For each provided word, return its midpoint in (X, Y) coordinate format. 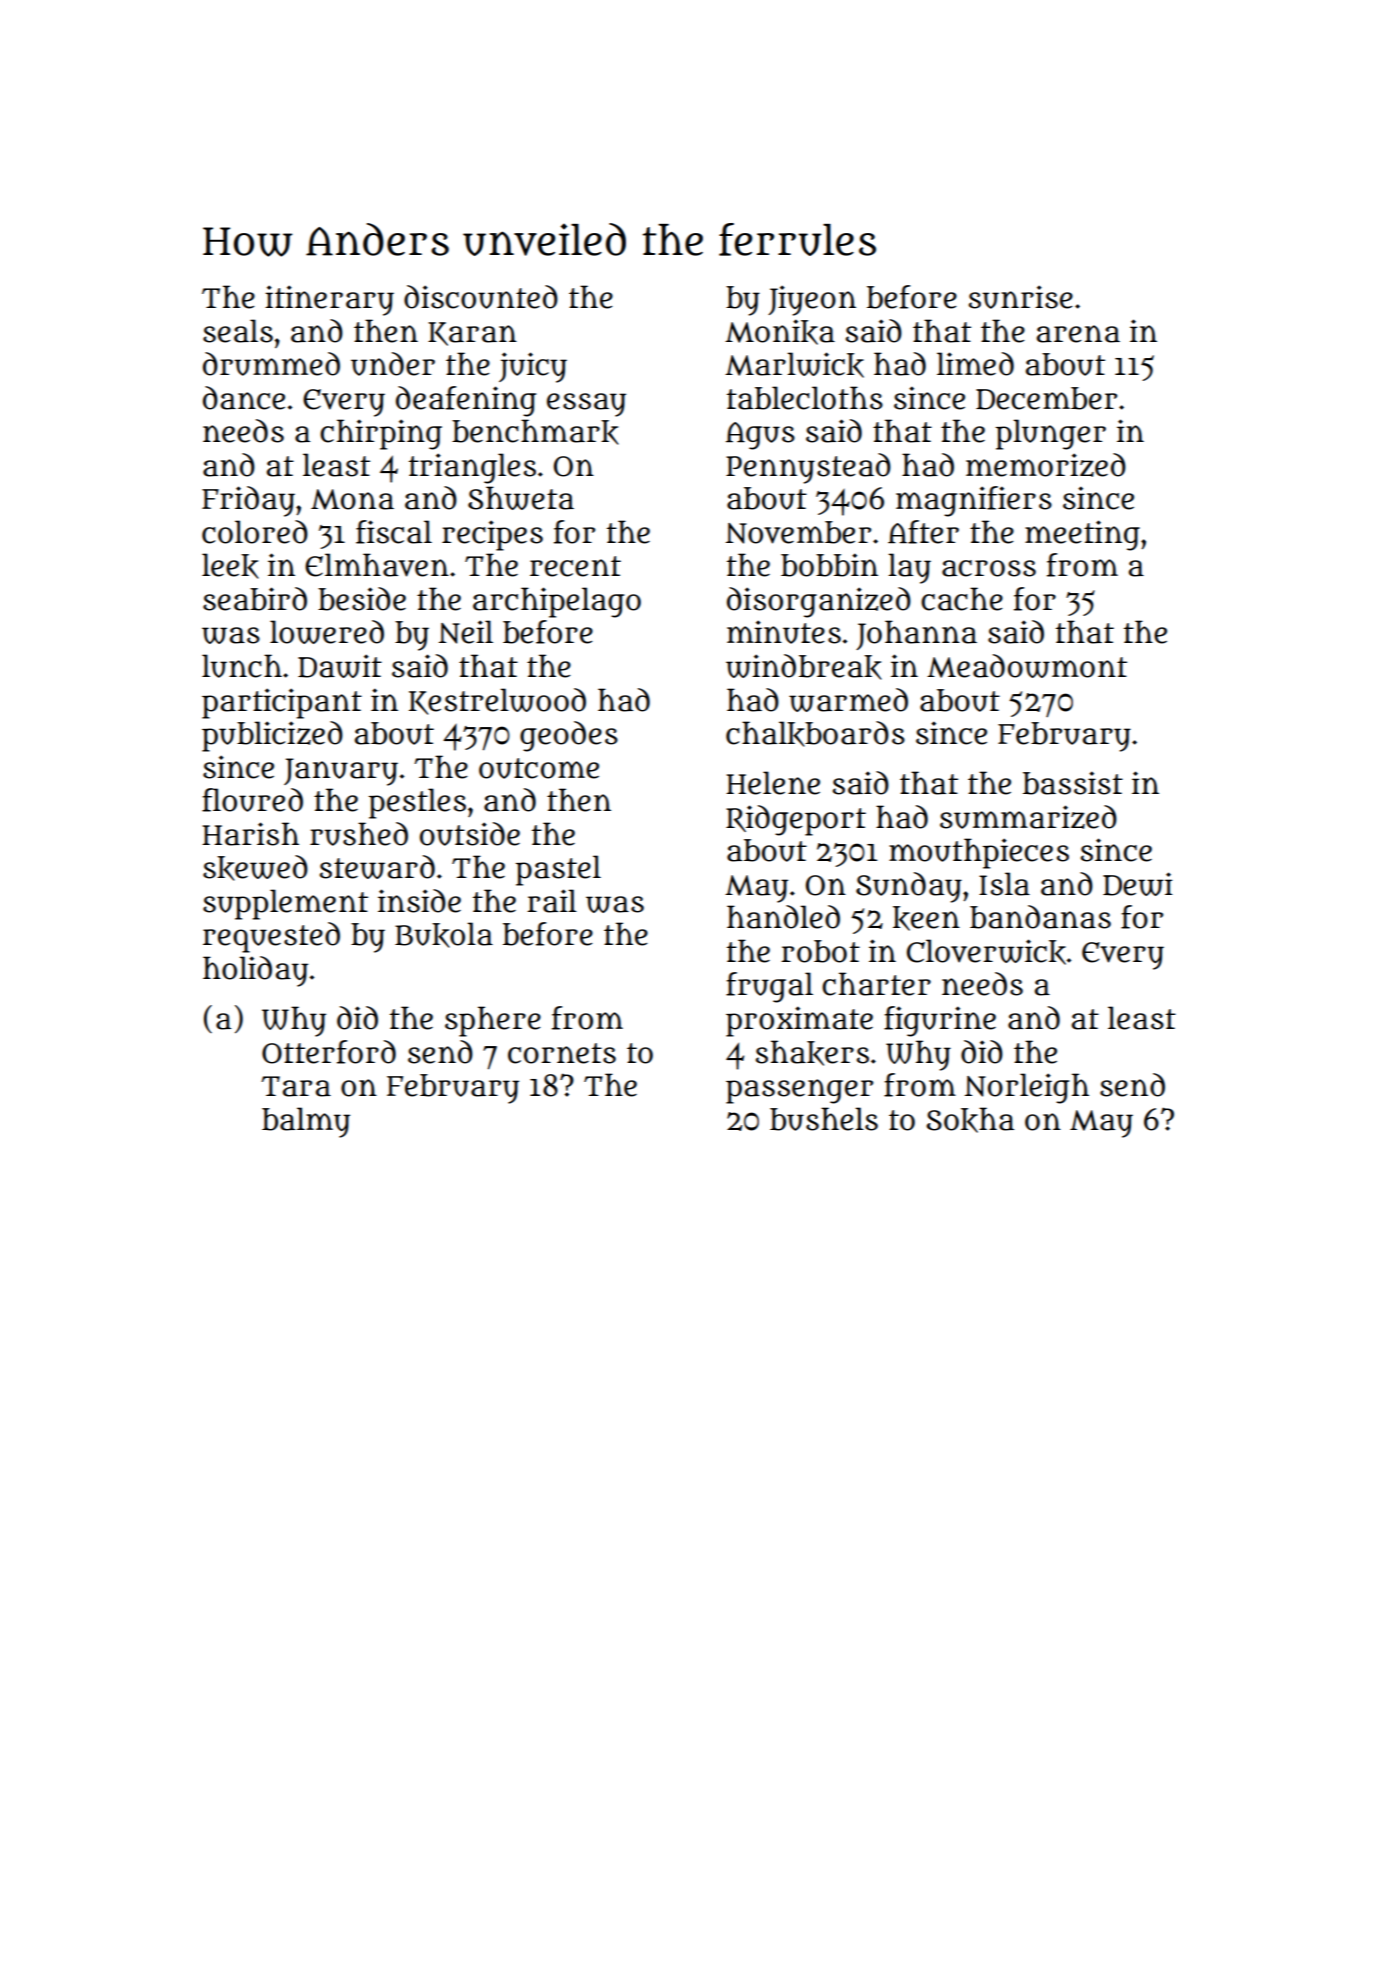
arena (1078, 334)
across (989, 568)
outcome (539, 768)
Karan (472, 334)
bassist (1073, 783)
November (798, 532)
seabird (255, 599)
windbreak (804, 667)
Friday (248, 501)
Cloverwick (986, 952)
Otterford (329, 1052)
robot (820, 951)
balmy (306, 1122)
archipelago (557, 602)
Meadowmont (1027, 666)
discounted (481, 297)
